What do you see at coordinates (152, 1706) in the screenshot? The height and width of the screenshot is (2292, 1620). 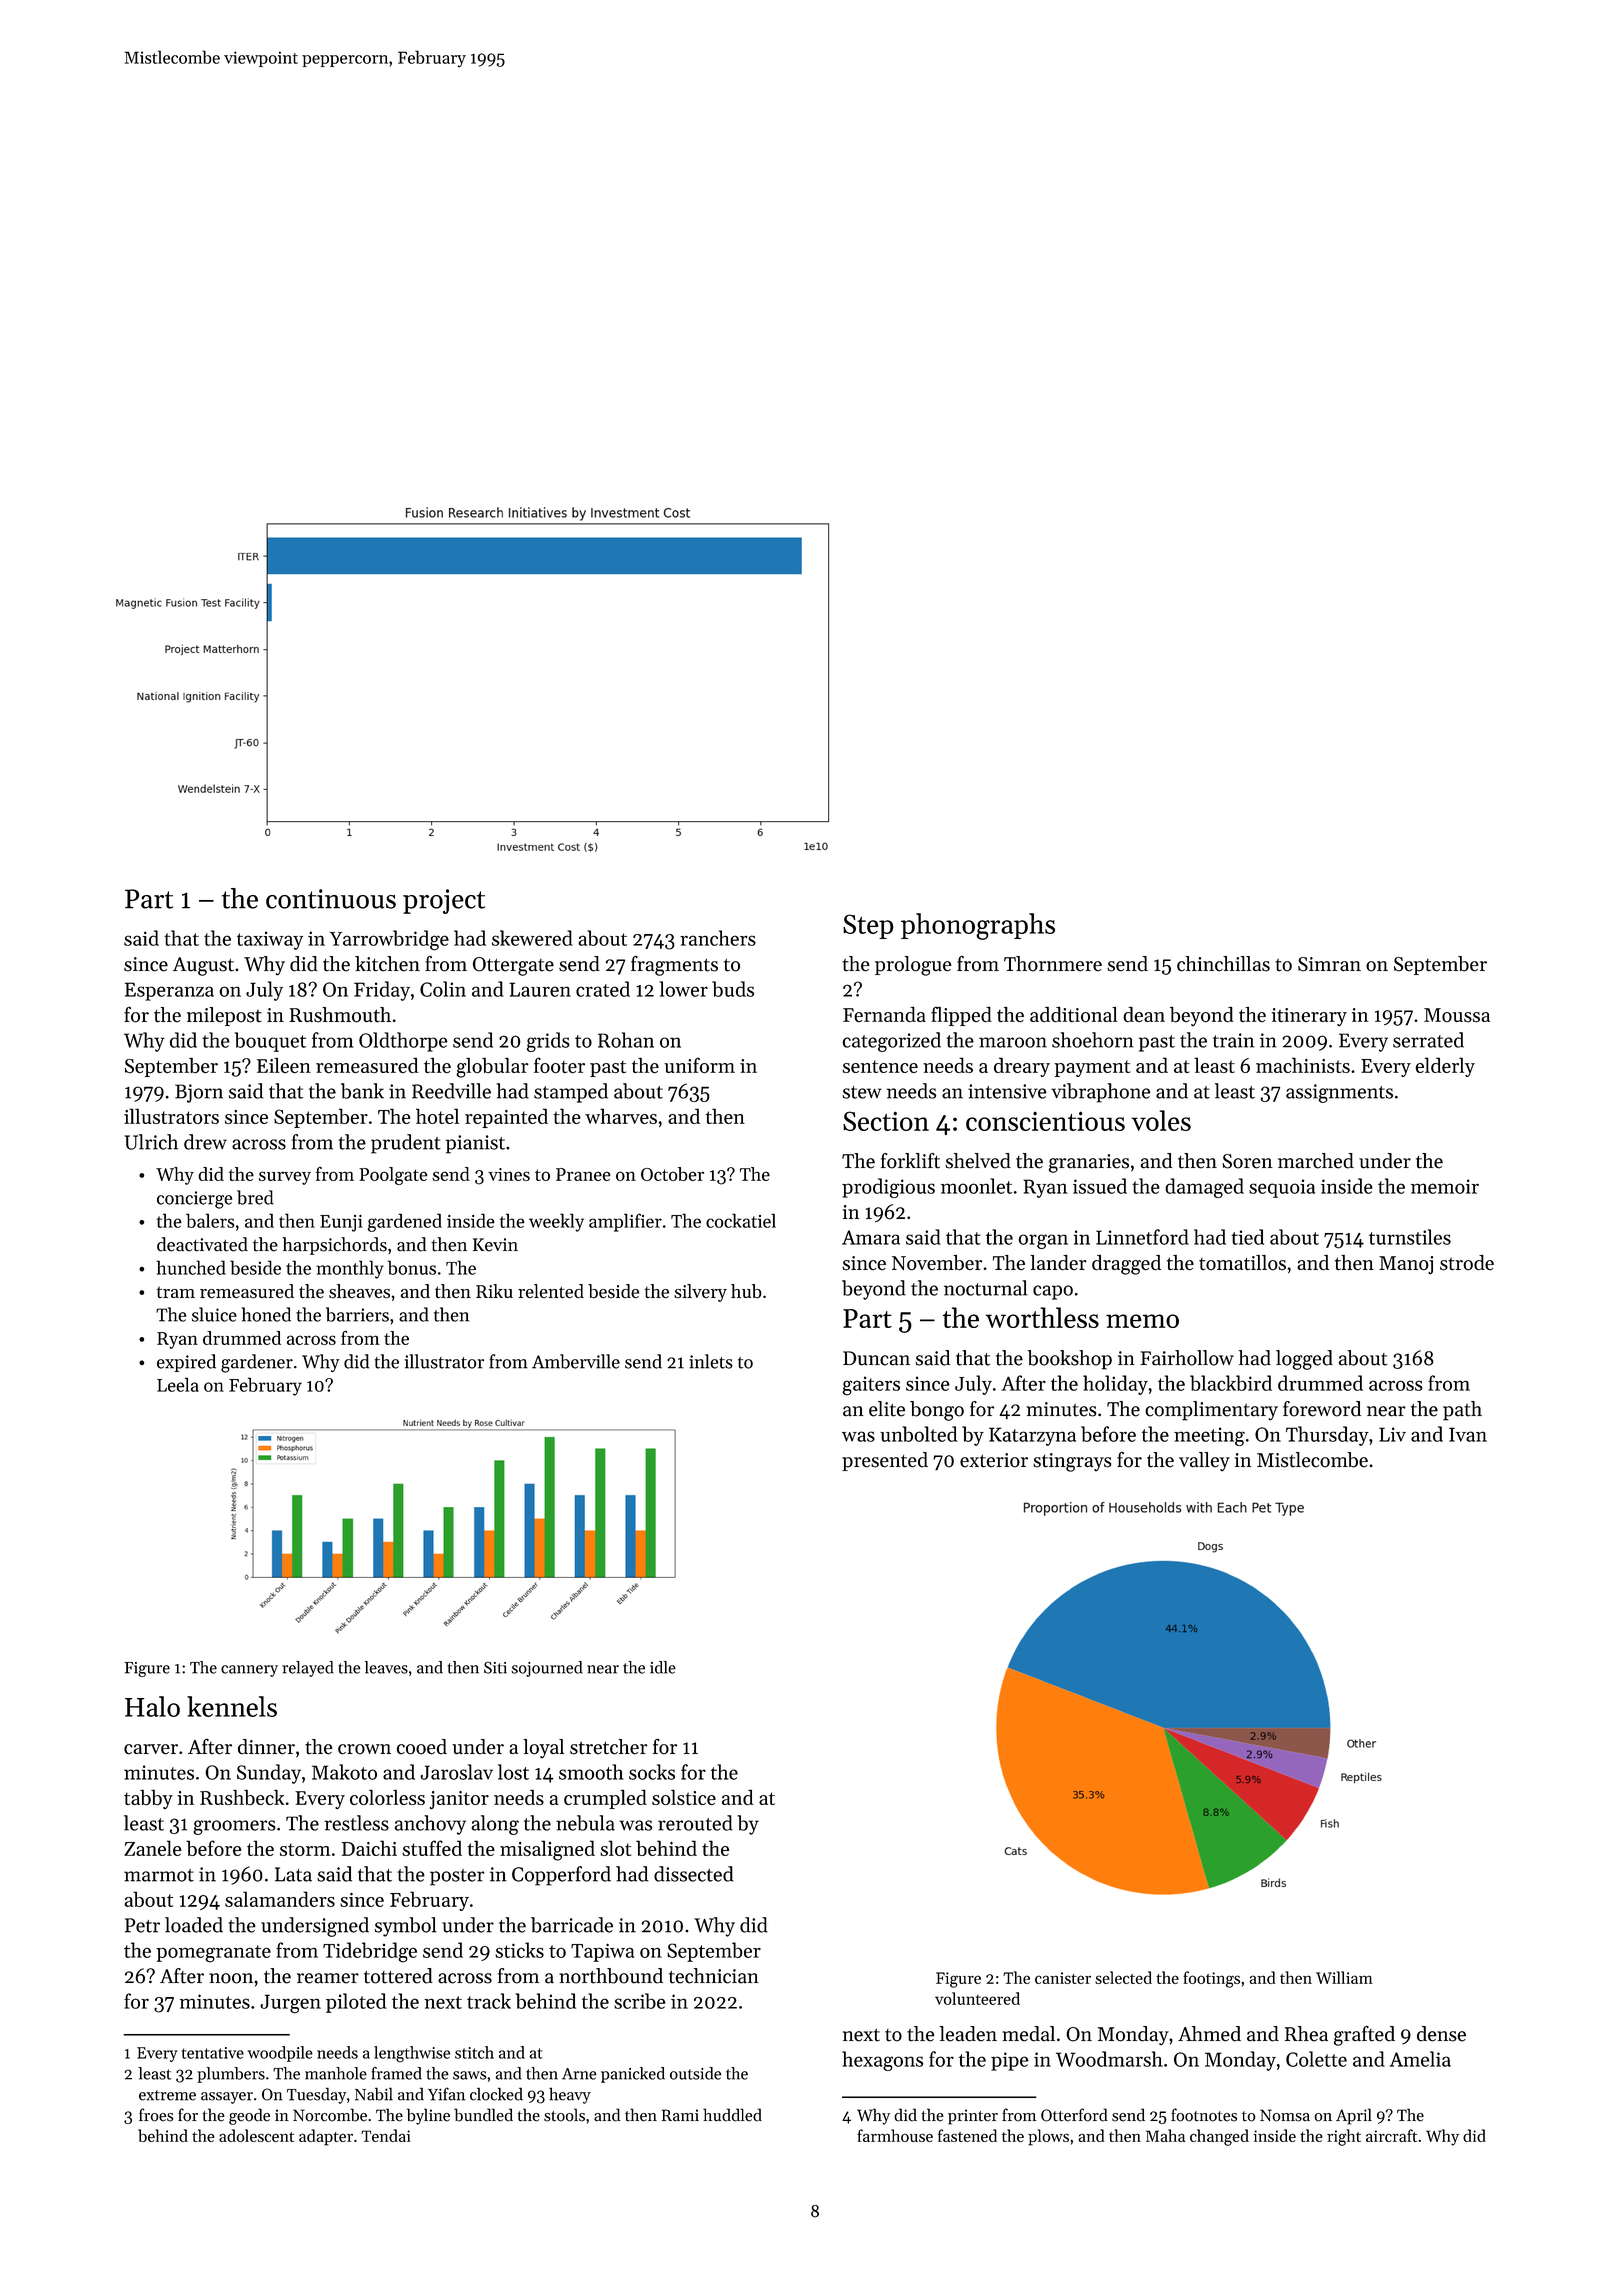 I see `Halo` at bounding box center [152, 1706].
